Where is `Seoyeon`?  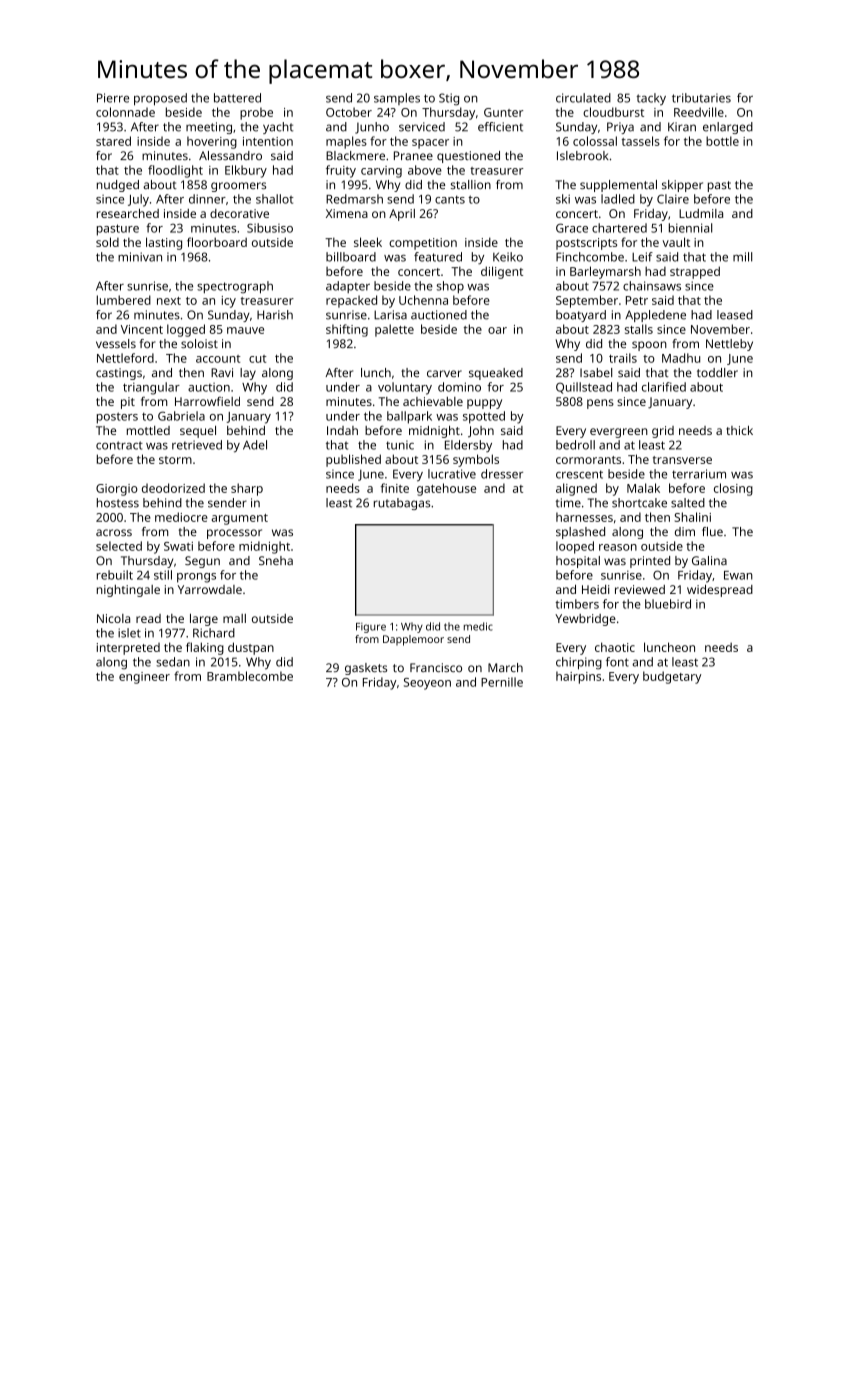
Seoyeon is located at coordinates (427, 684).
